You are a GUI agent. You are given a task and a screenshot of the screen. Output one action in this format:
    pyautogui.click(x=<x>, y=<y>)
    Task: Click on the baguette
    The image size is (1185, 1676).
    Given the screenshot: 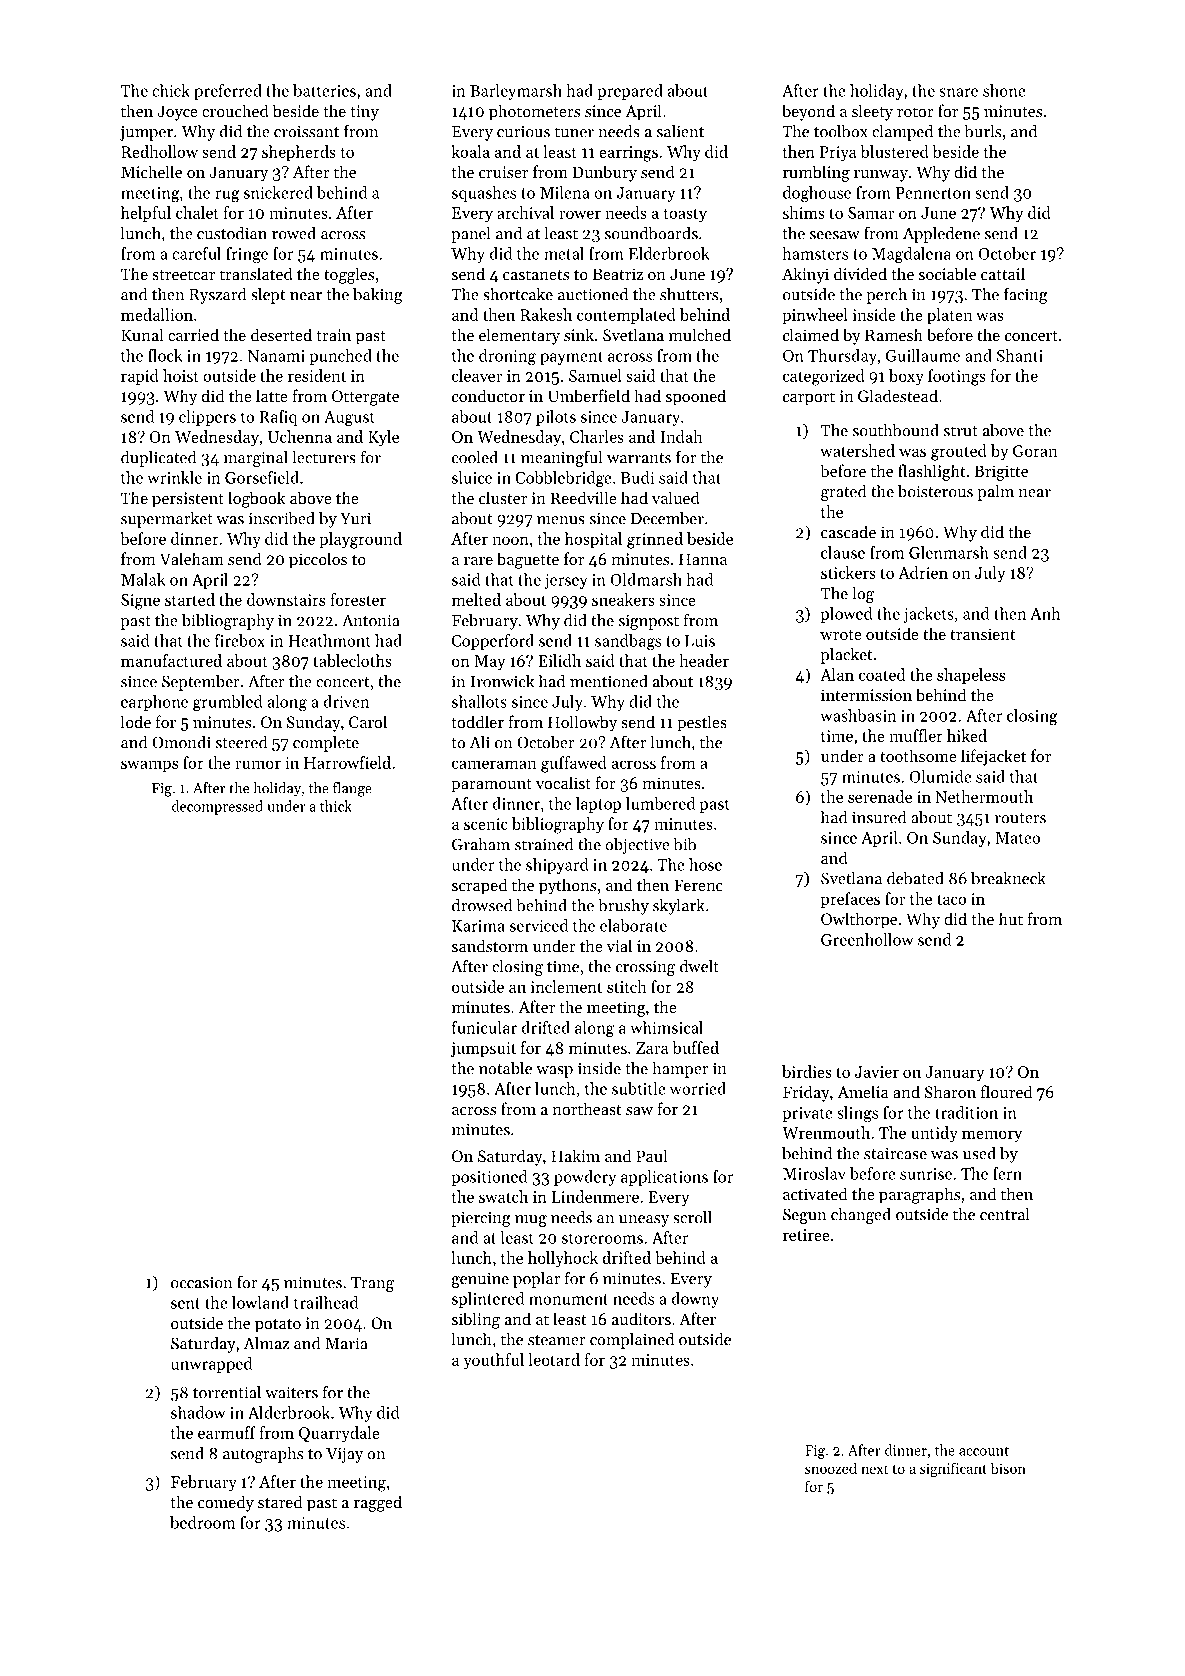 What is the action you would take?
    pyautogui.click(x=528, y=560)
